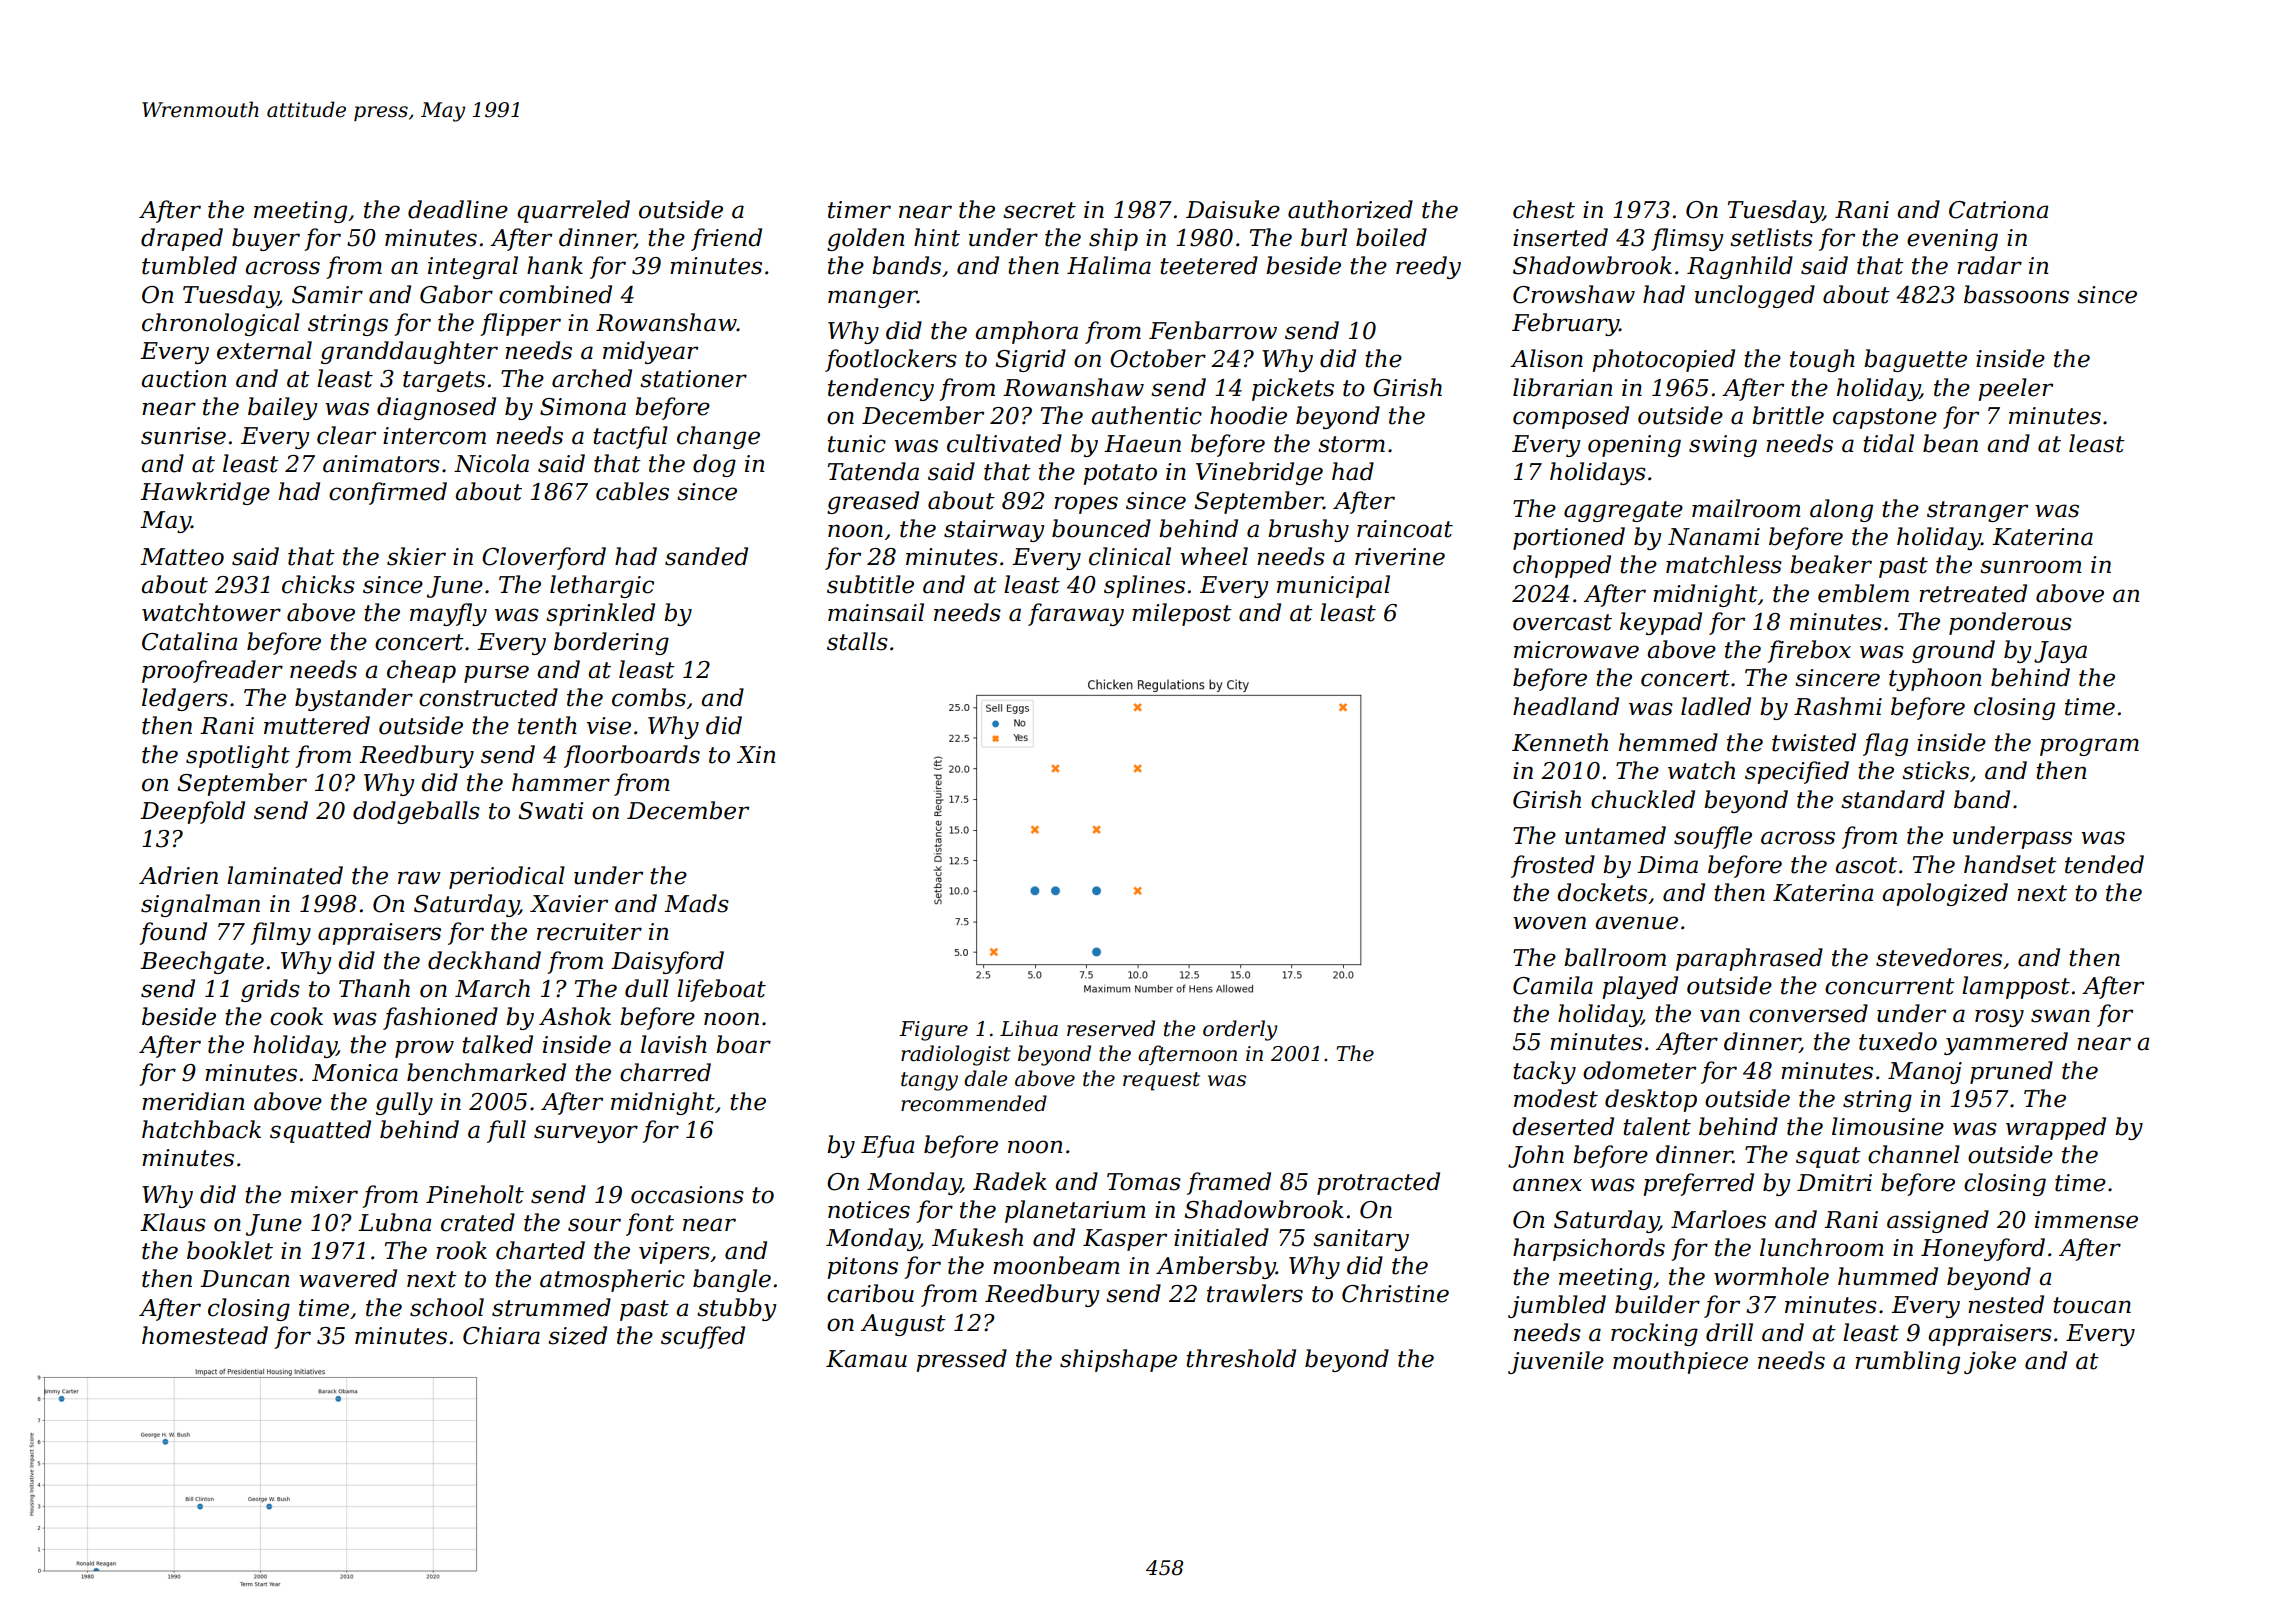 The width and height of the document is (2292, 1620). What do you see at coordinates (1822, 1247) in the document?
I see `lunchroom` at bounding box center [1822, 1247].
